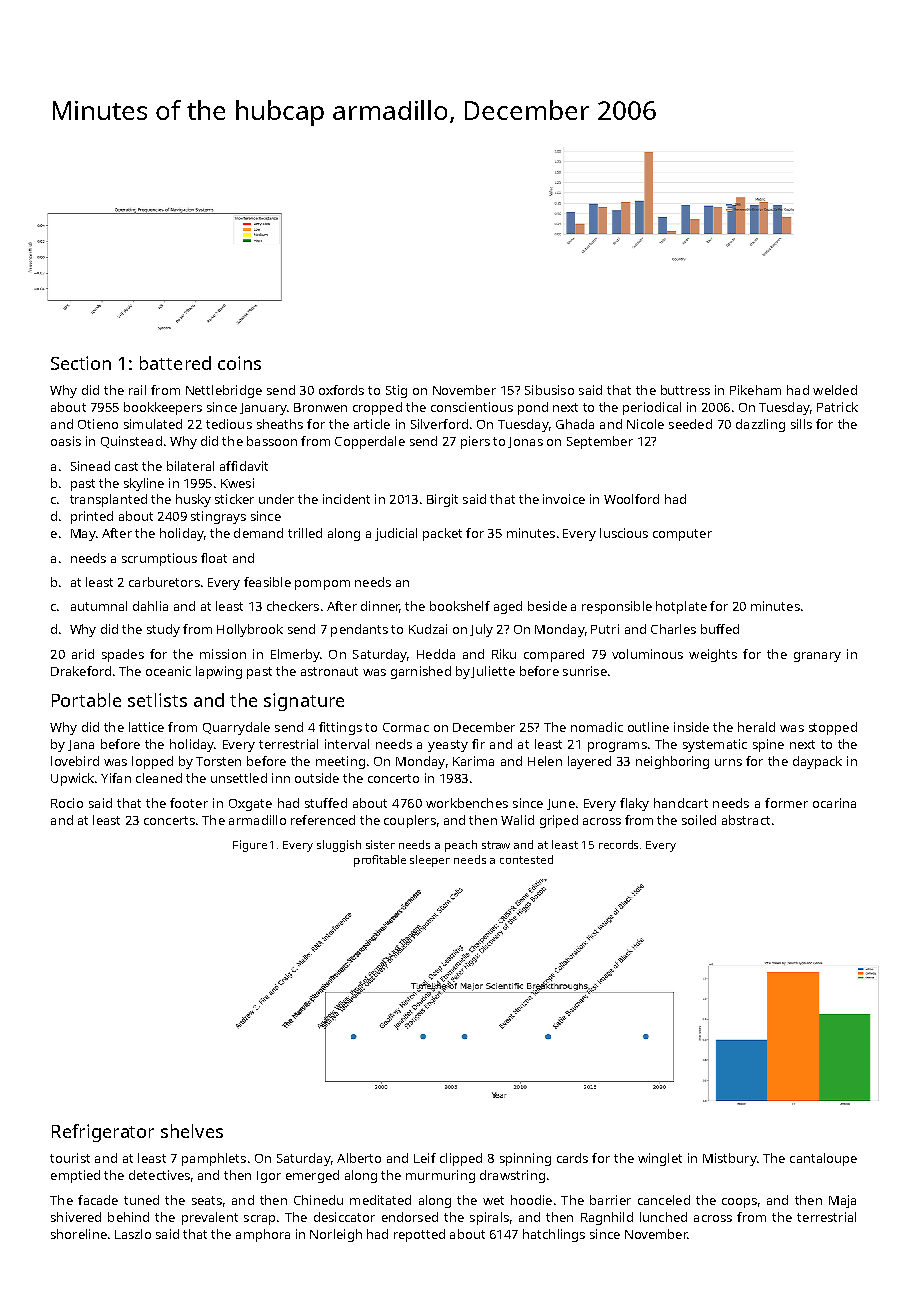  Describe the element at coordinates (269, 1177) in the page. I see `Igor` at that location.
